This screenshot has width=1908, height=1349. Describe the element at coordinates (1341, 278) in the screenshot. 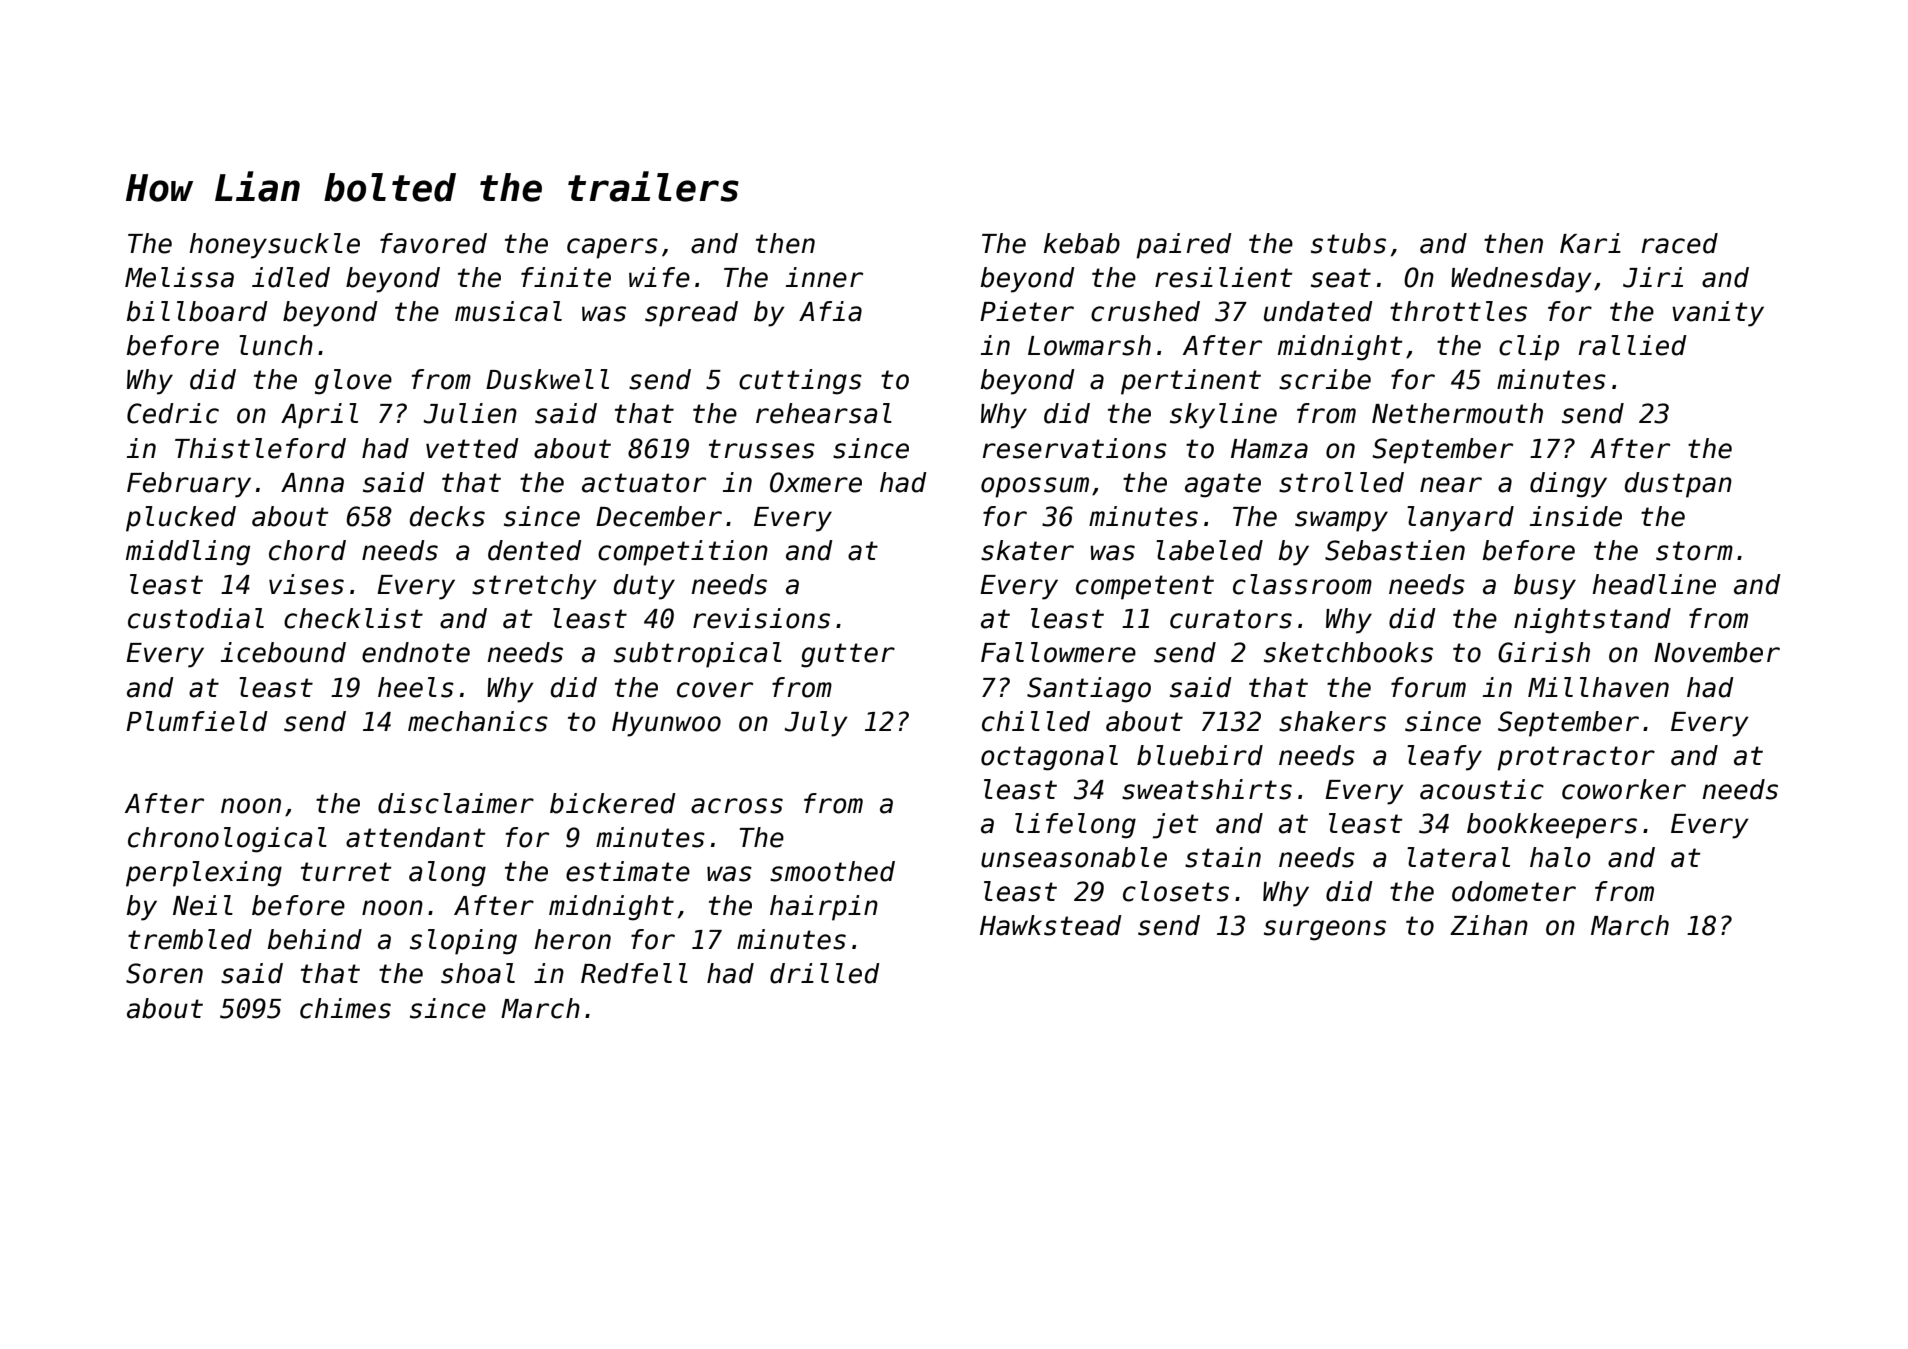

I see `seat` at that location.
